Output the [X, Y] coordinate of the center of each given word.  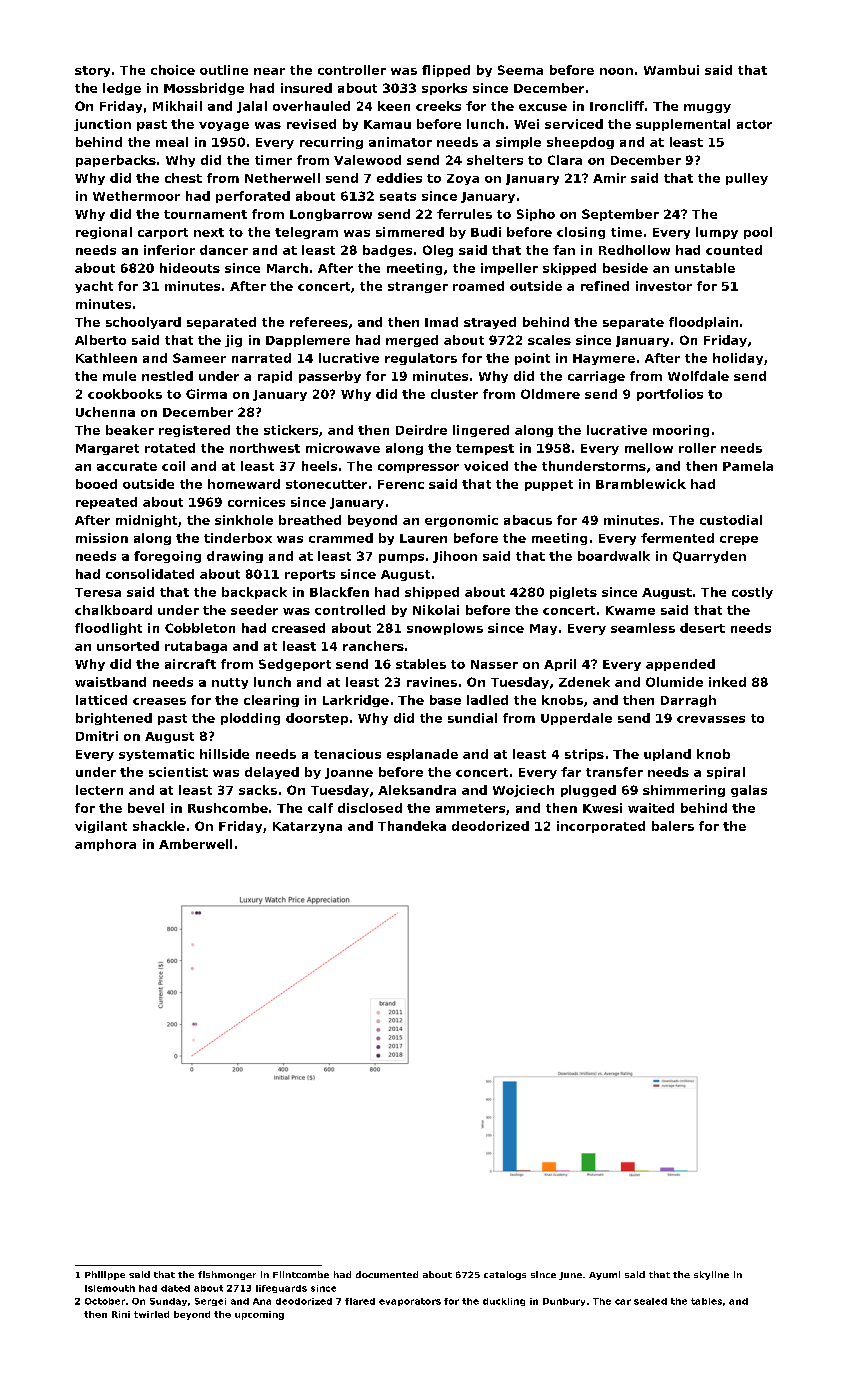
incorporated [601, 827]
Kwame [630, 610]
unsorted [128, 646]
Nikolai [436, 610]
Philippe [105, 1275]
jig [233, 341]
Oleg [438, 251]
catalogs [505, 1275]
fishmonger [227, 1275]
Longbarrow [331, 215]
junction [102, 125]
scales [549, 340]
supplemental [683, 125]
